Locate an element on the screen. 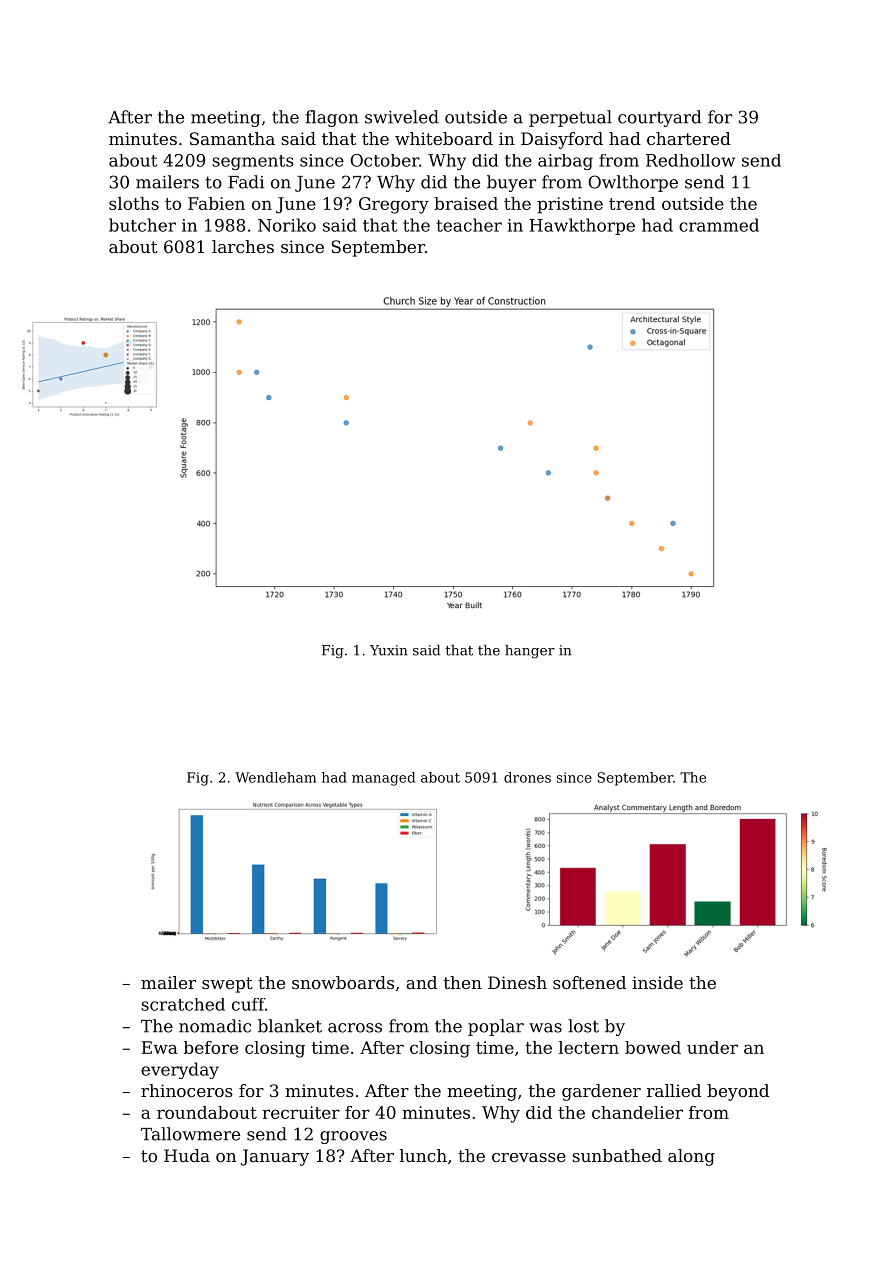  along is located at coordinates (691, 1157).
